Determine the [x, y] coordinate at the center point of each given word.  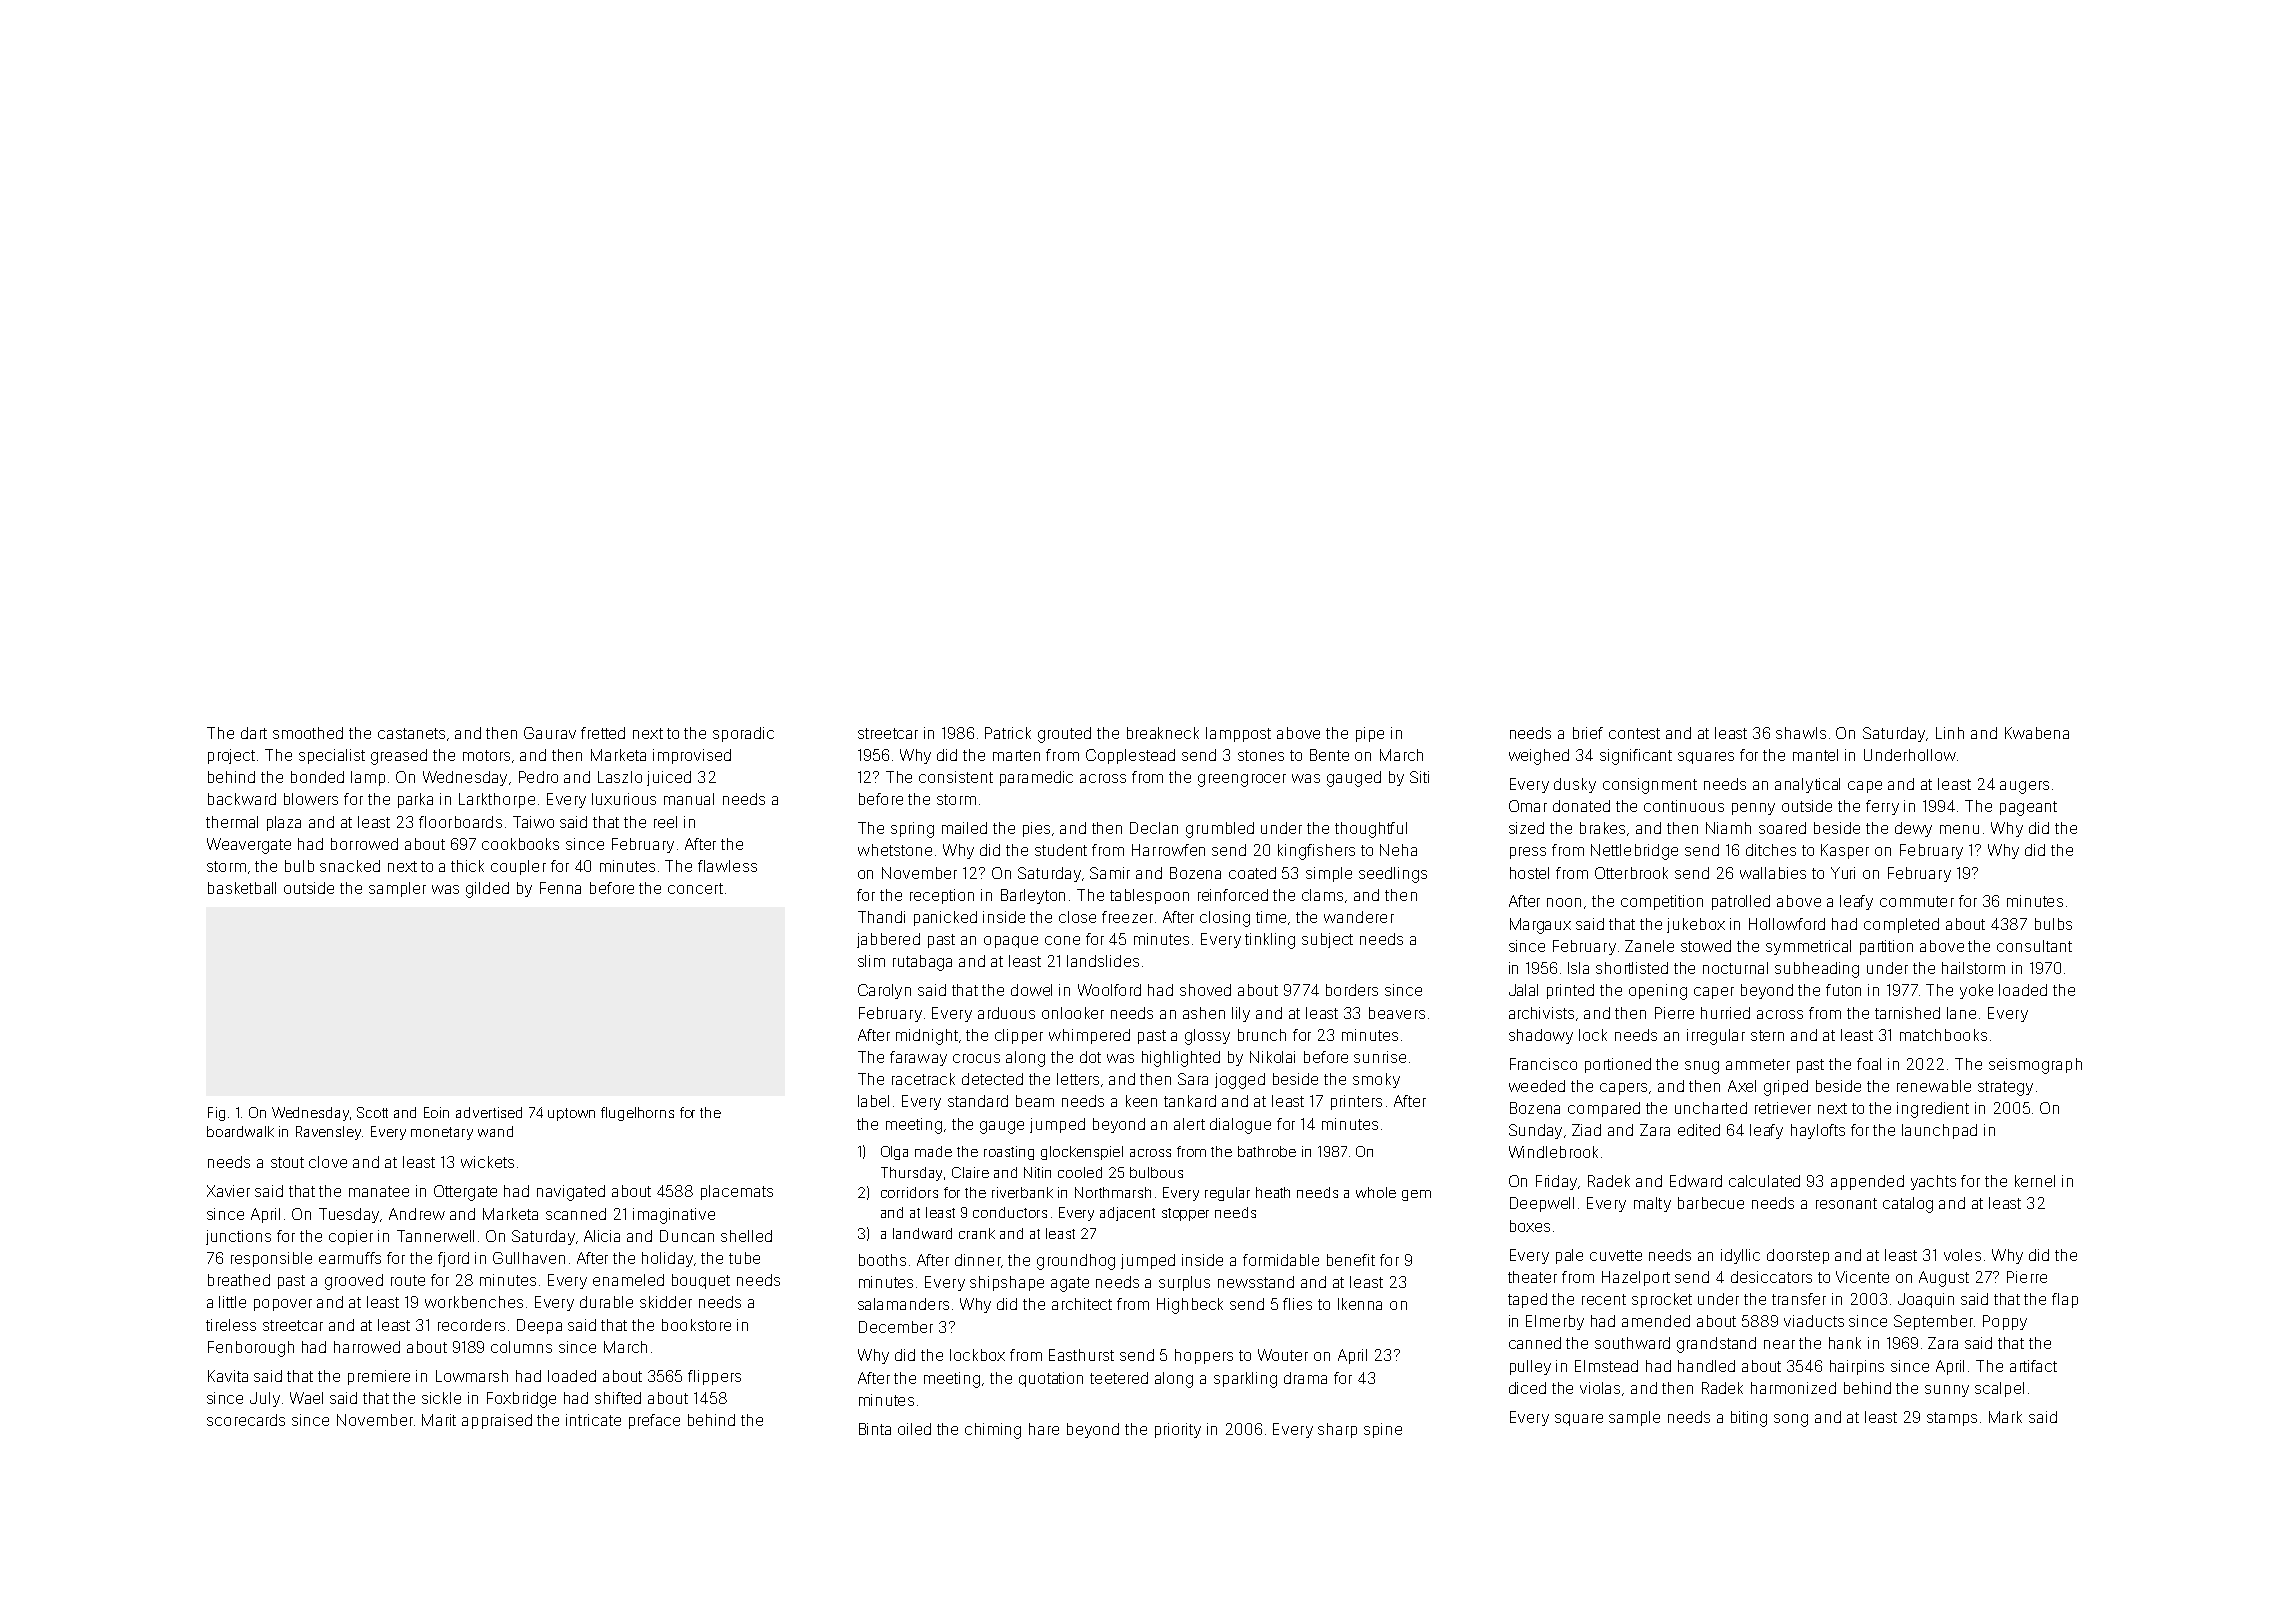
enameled [628, 1280]
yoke [1976, 991]
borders [1352, 990]
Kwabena [2037, 733]
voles [1962, 1255]
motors [486, 755]
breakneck [1163, 733]
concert [695, 888]
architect [1082, 1304]
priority [1178, 1430]
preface [654, 1421]
